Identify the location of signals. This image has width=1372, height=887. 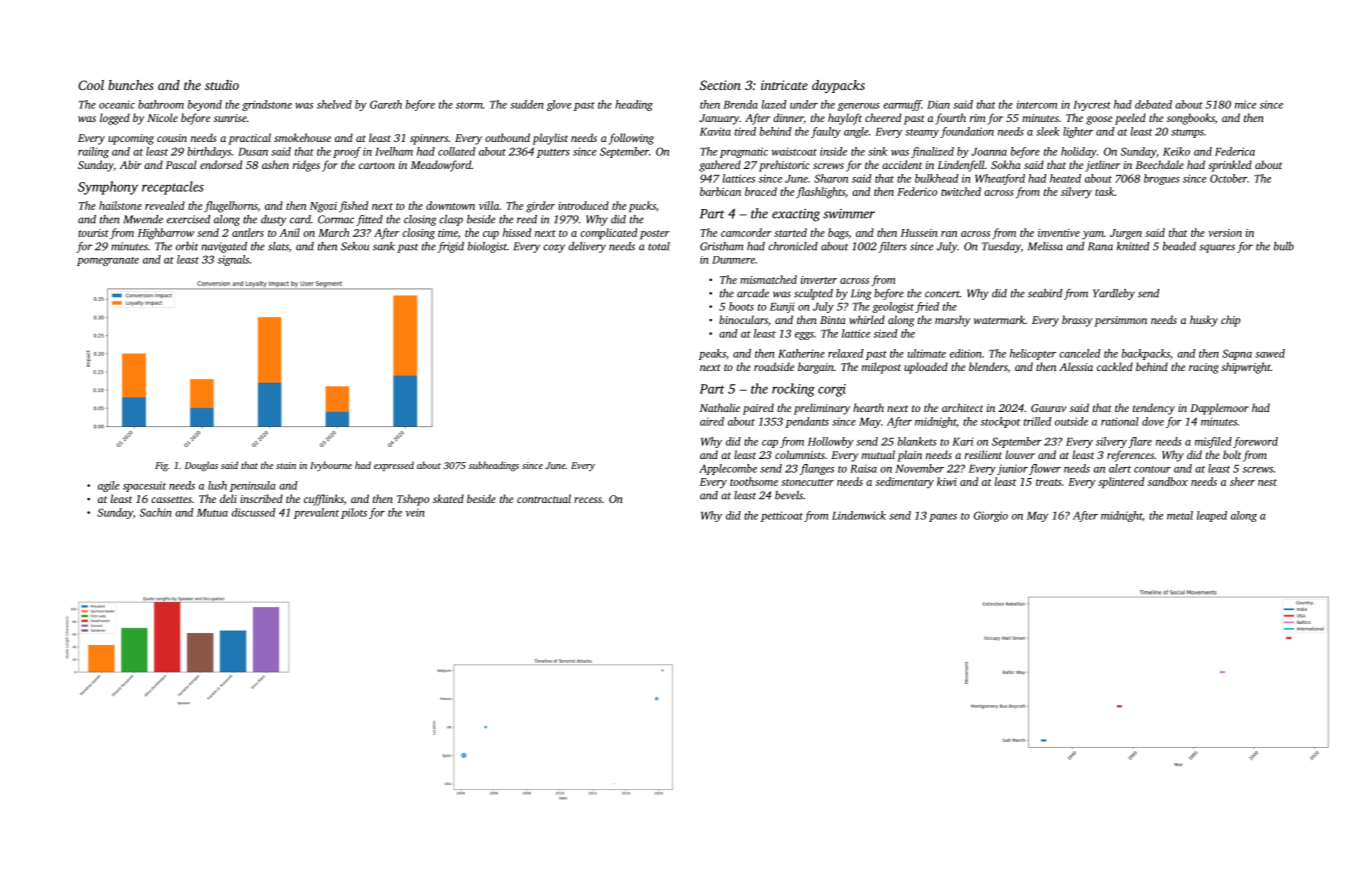
(233, 260).
